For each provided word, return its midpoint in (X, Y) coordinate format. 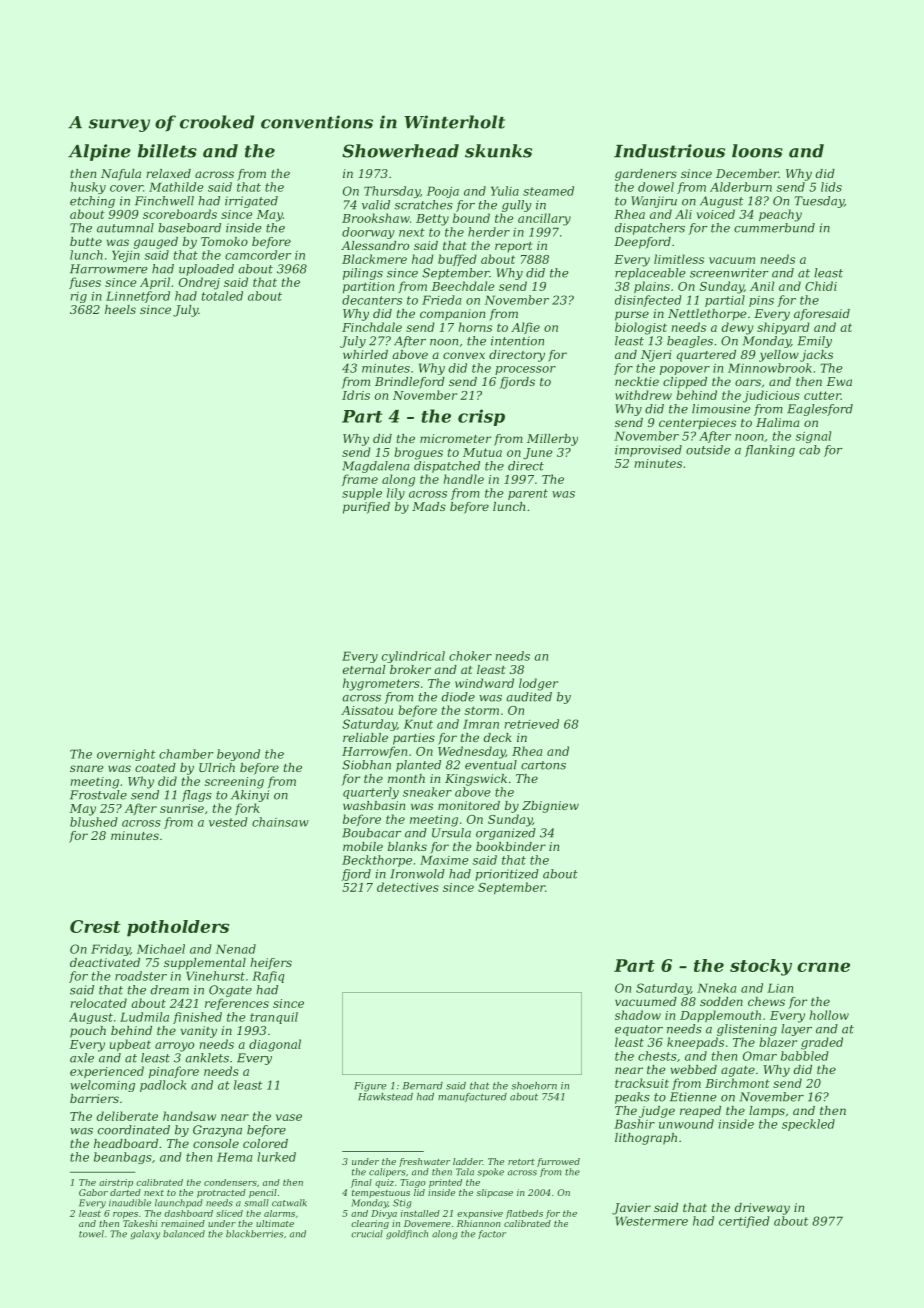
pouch (88, 1032)
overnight (126, 755)
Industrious (669, 151)
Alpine (99, 152)
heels (120, 309)
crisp (481, 417)
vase (289, 1117)
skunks (498, 151)
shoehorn (534, 1086)
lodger (538, 684)
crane (823, 967)
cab (809, 450)
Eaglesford (820, 410)
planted (418, 766)
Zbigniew (550, 807)
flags (197, 796)
